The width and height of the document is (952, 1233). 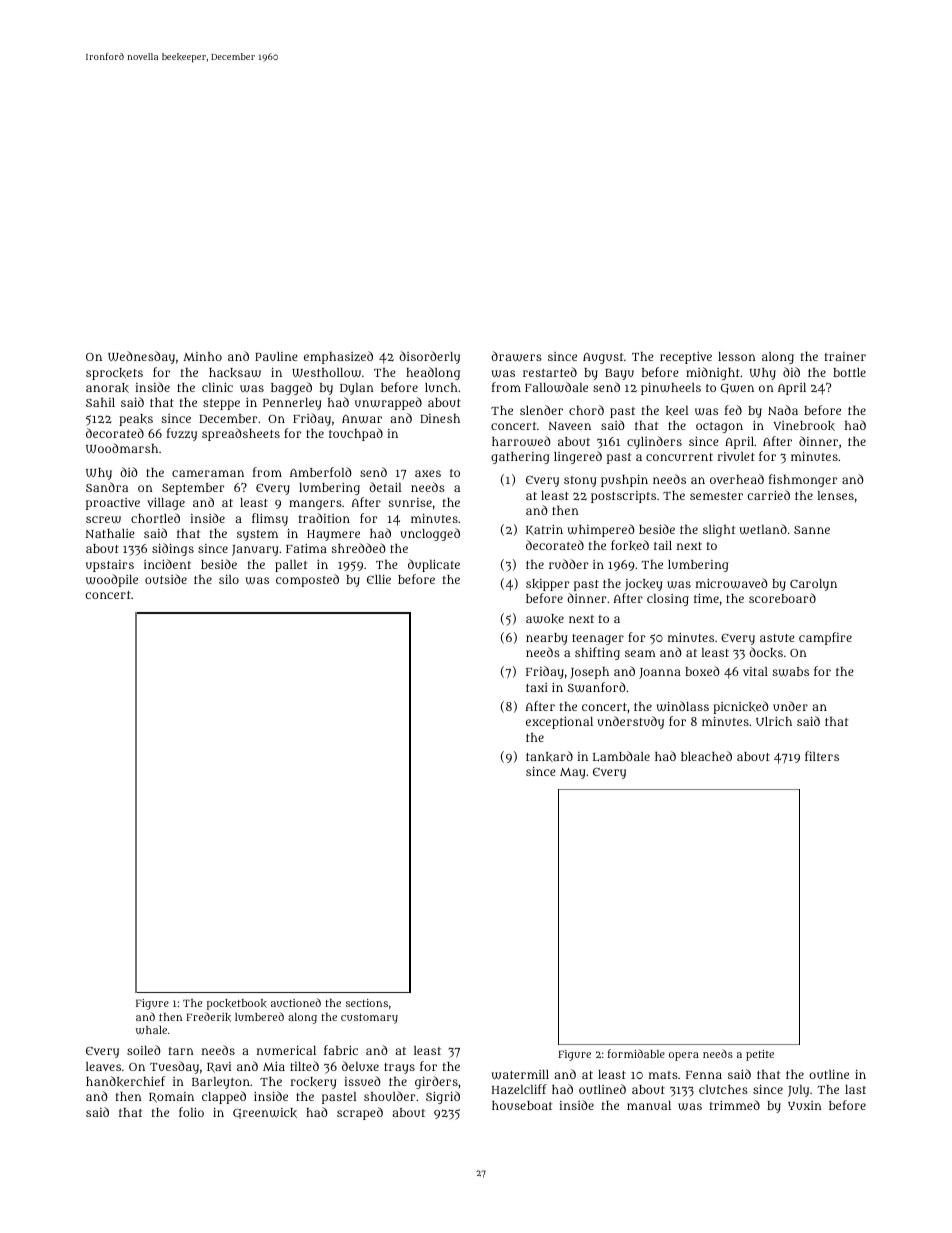 I want to click on houseboat, so click(x=522, y=1105).
